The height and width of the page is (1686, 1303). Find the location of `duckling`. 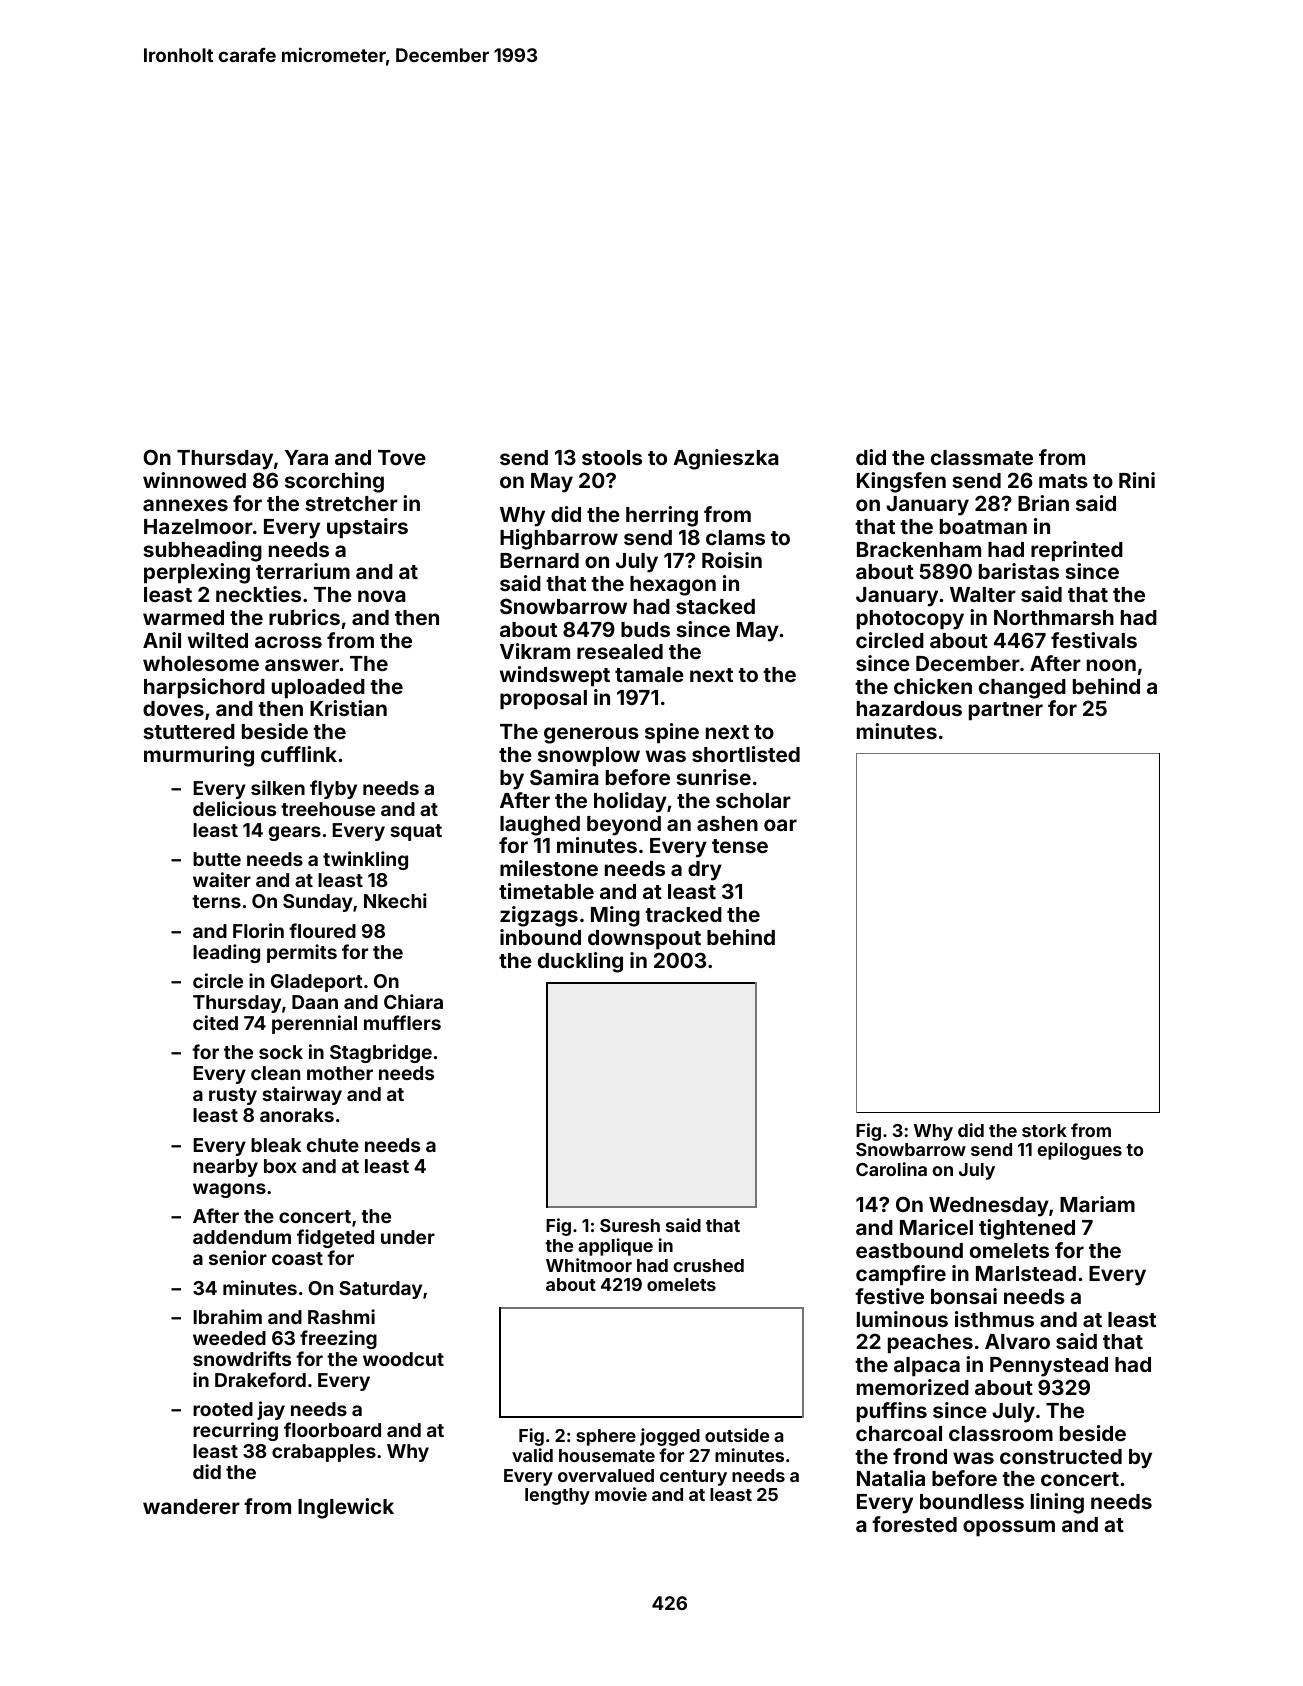

duckling is located at coordinates (580, 962).
